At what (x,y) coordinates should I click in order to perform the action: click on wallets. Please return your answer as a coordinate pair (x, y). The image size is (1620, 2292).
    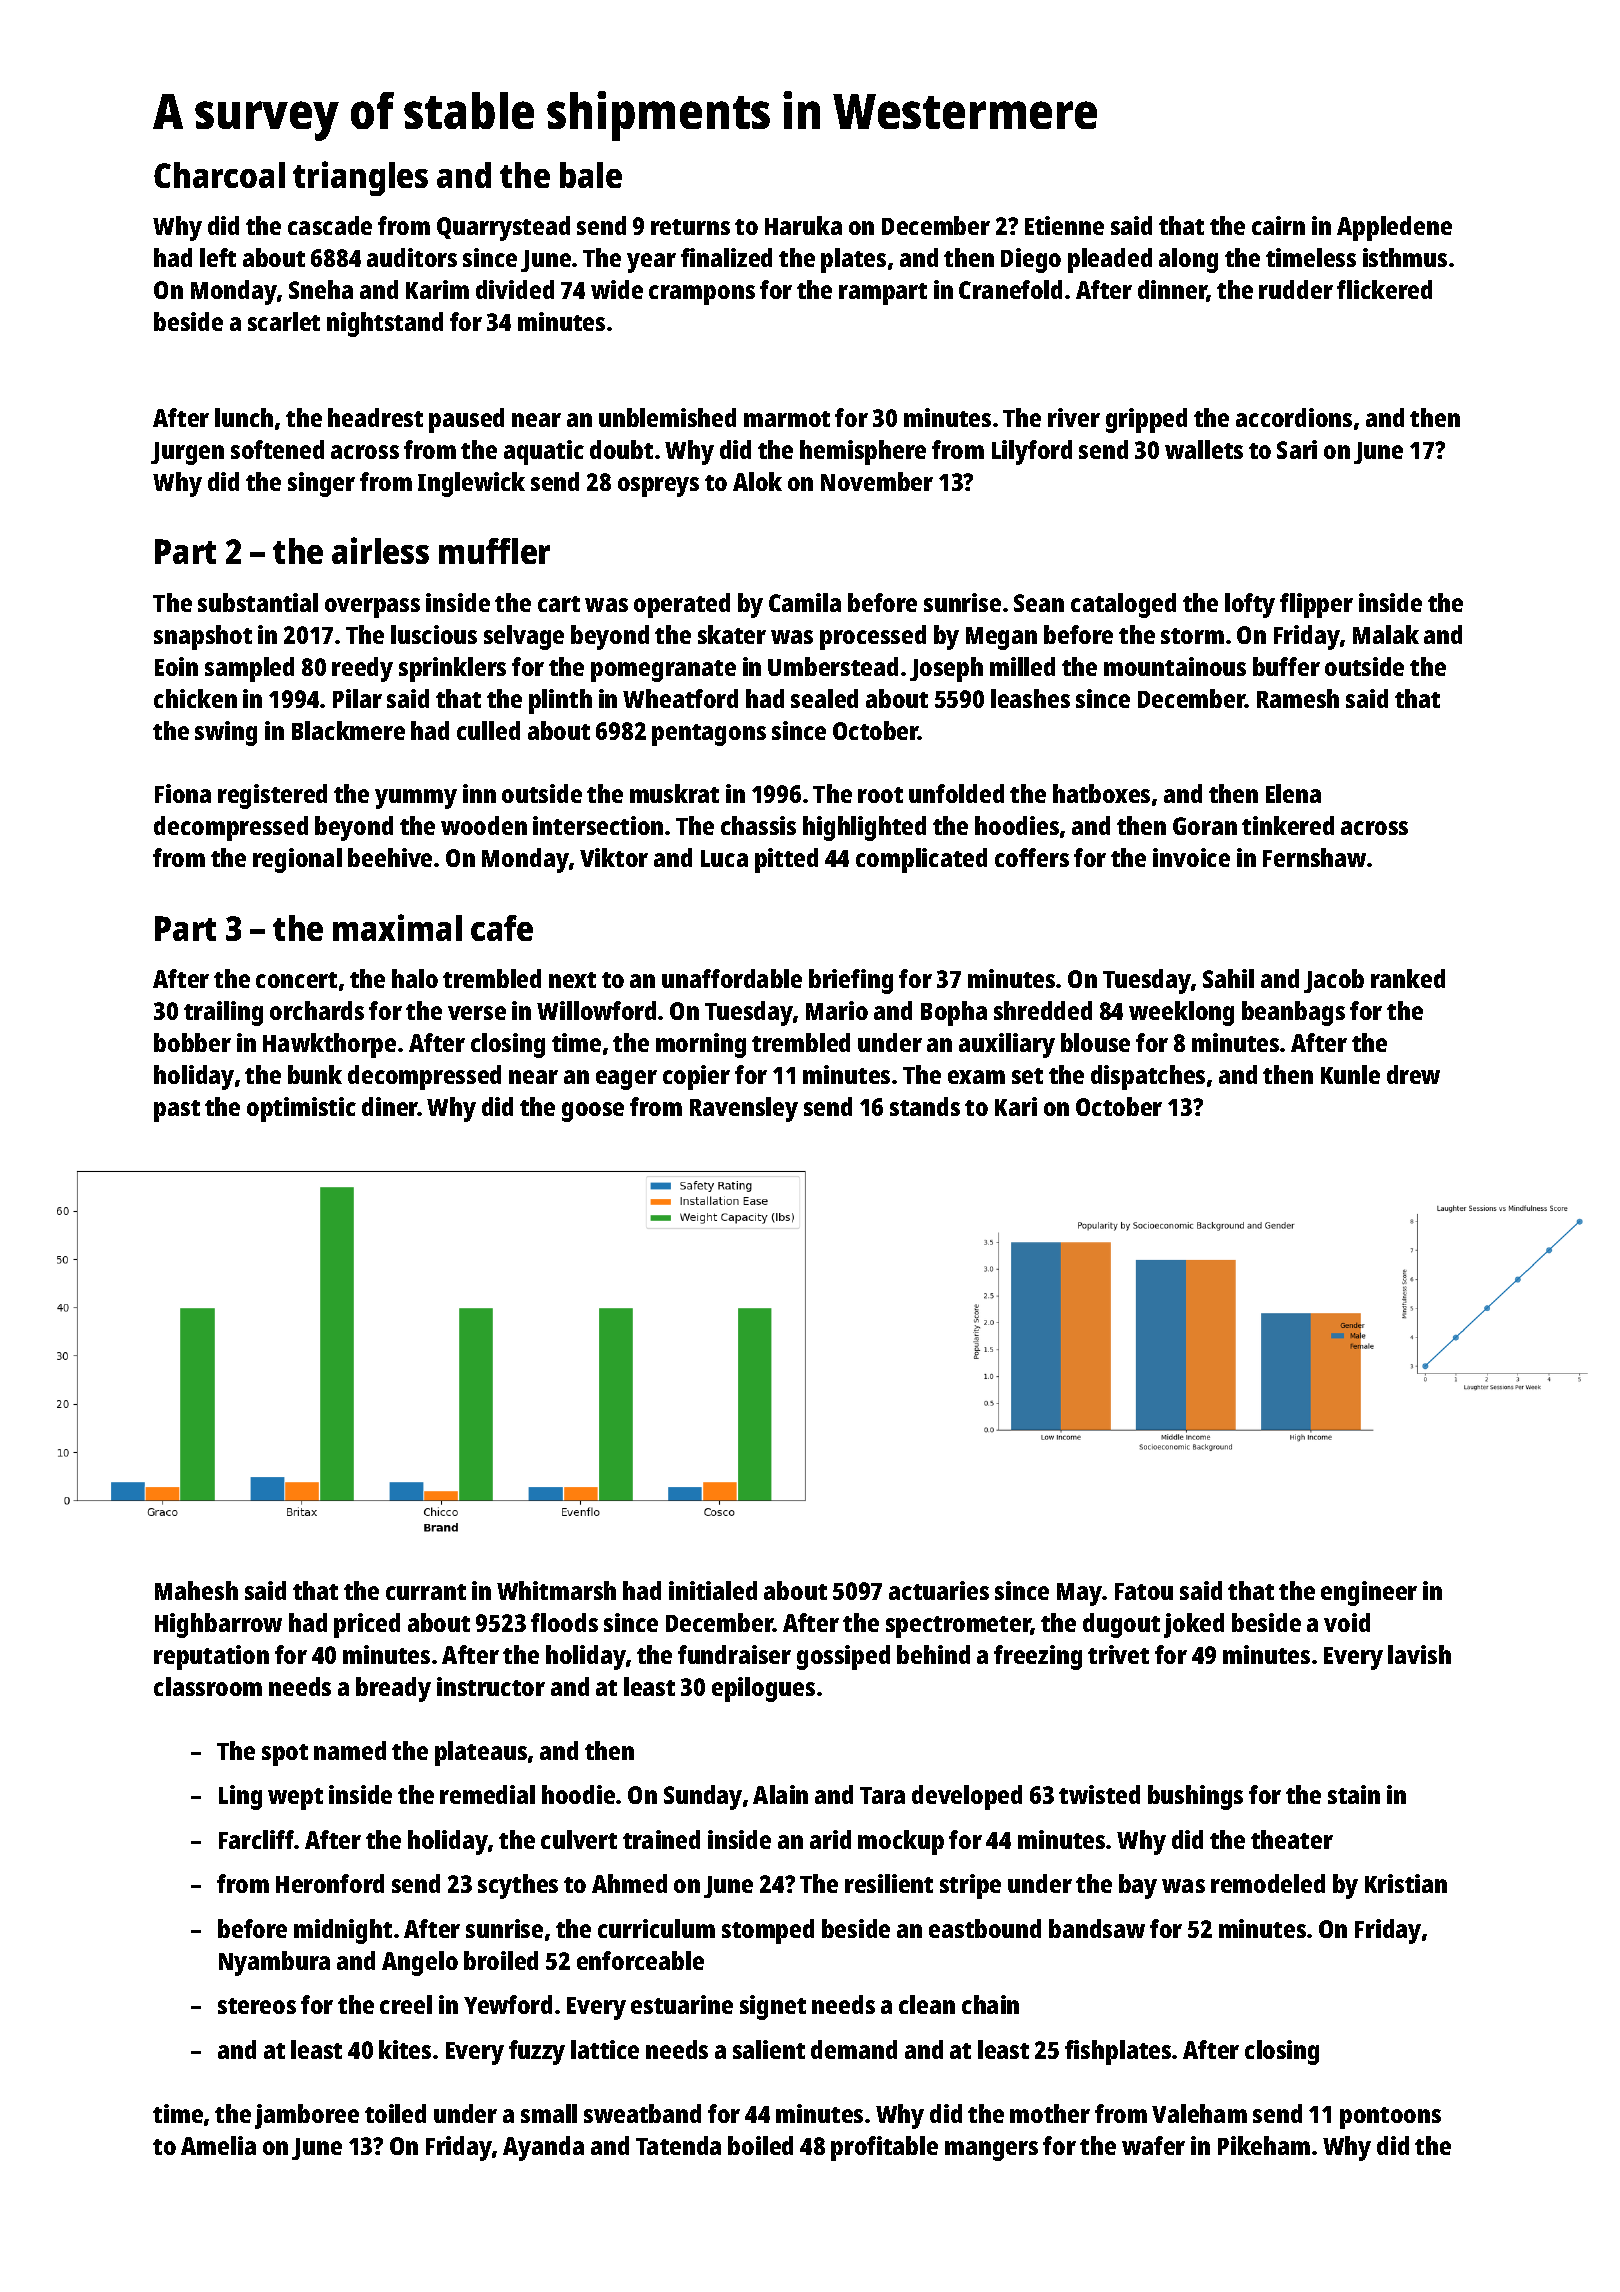
    Looking at the image, I should click on (1204, 449).
